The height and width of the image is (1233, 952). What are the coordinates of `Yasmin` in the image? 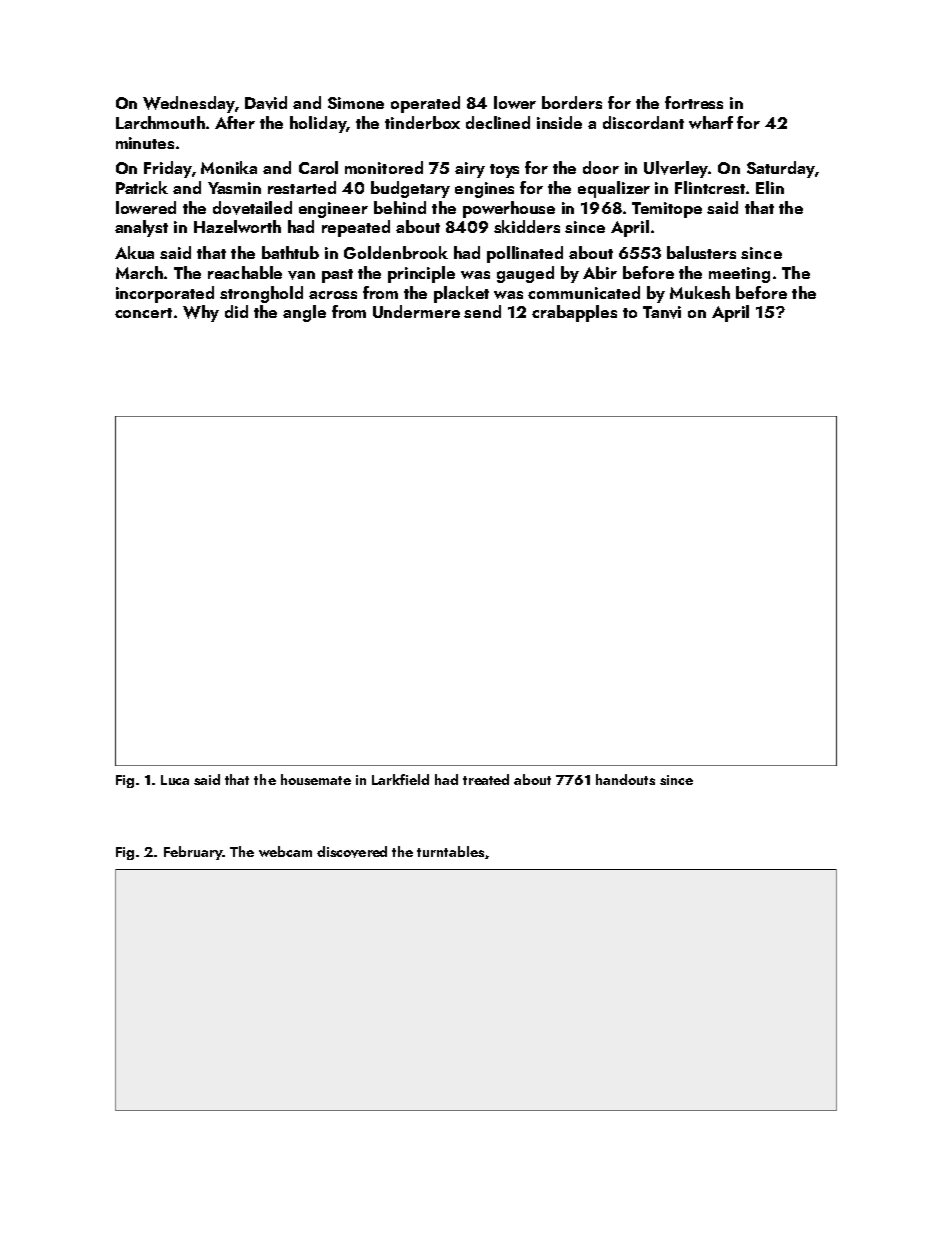 It's located at (234, 188).
